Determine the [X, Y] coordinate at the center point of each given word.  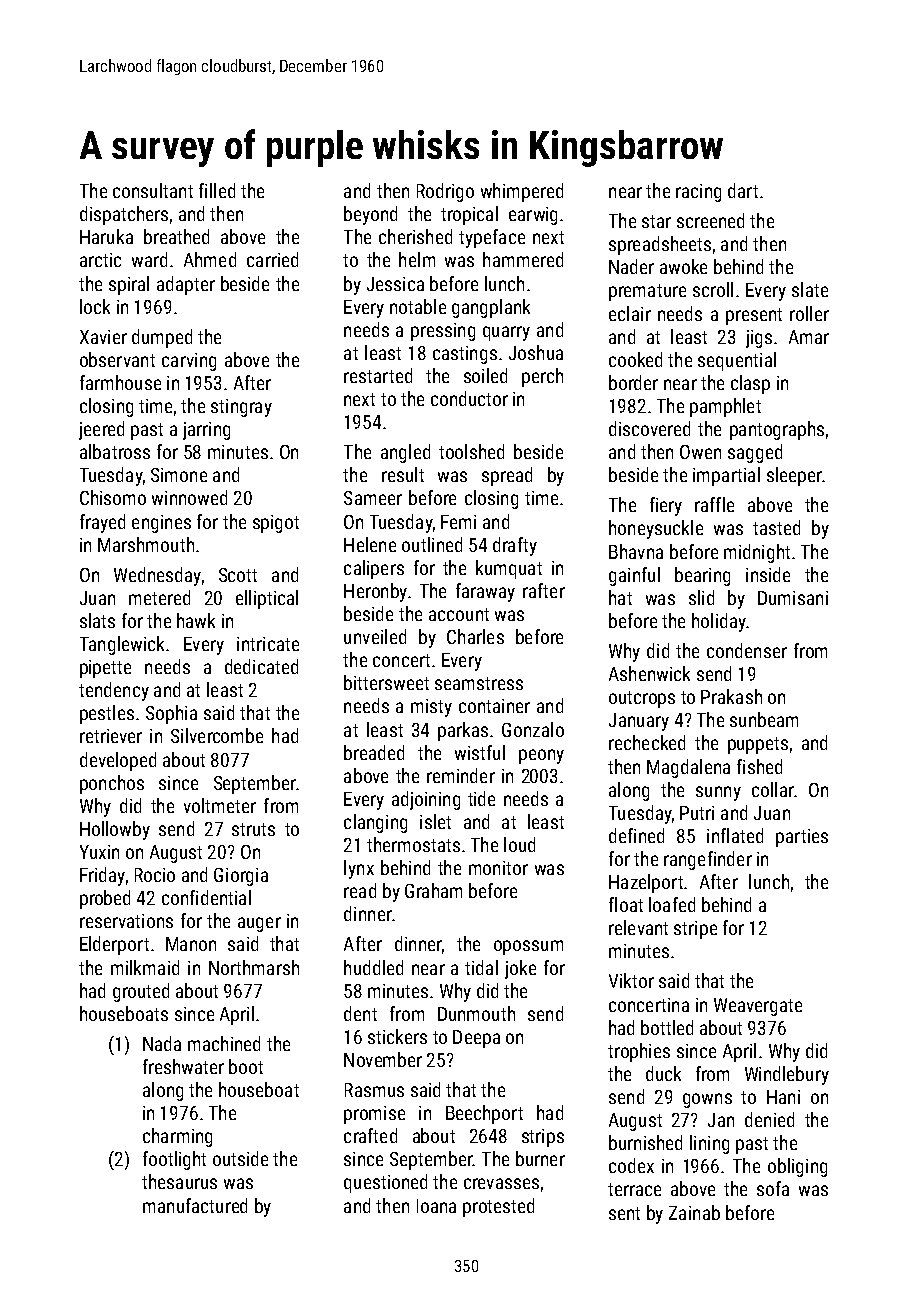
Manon [191, 944]
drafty [515, 546]
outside [240, 1158]
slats [97, 620]
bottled [667, 1027]
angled [405, 453]
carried [272, 259]
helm [417, 259]
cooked [635, 359]
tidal [481, 967]
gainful [634, 576]
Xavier [103, 337]
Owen [700, 452]
